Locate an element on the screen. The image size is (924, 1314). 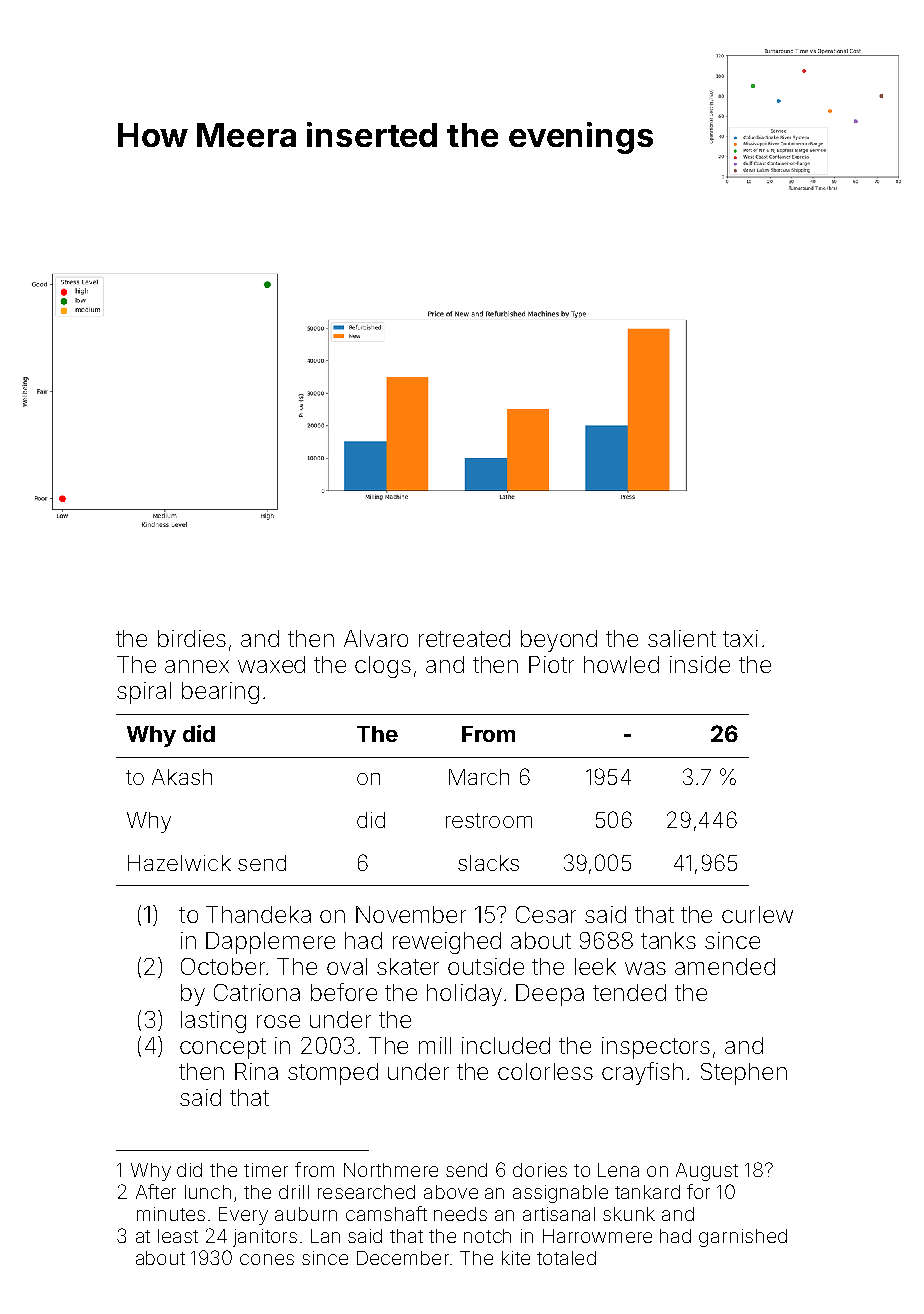
Cesar is located at coordinates (546, 914).
